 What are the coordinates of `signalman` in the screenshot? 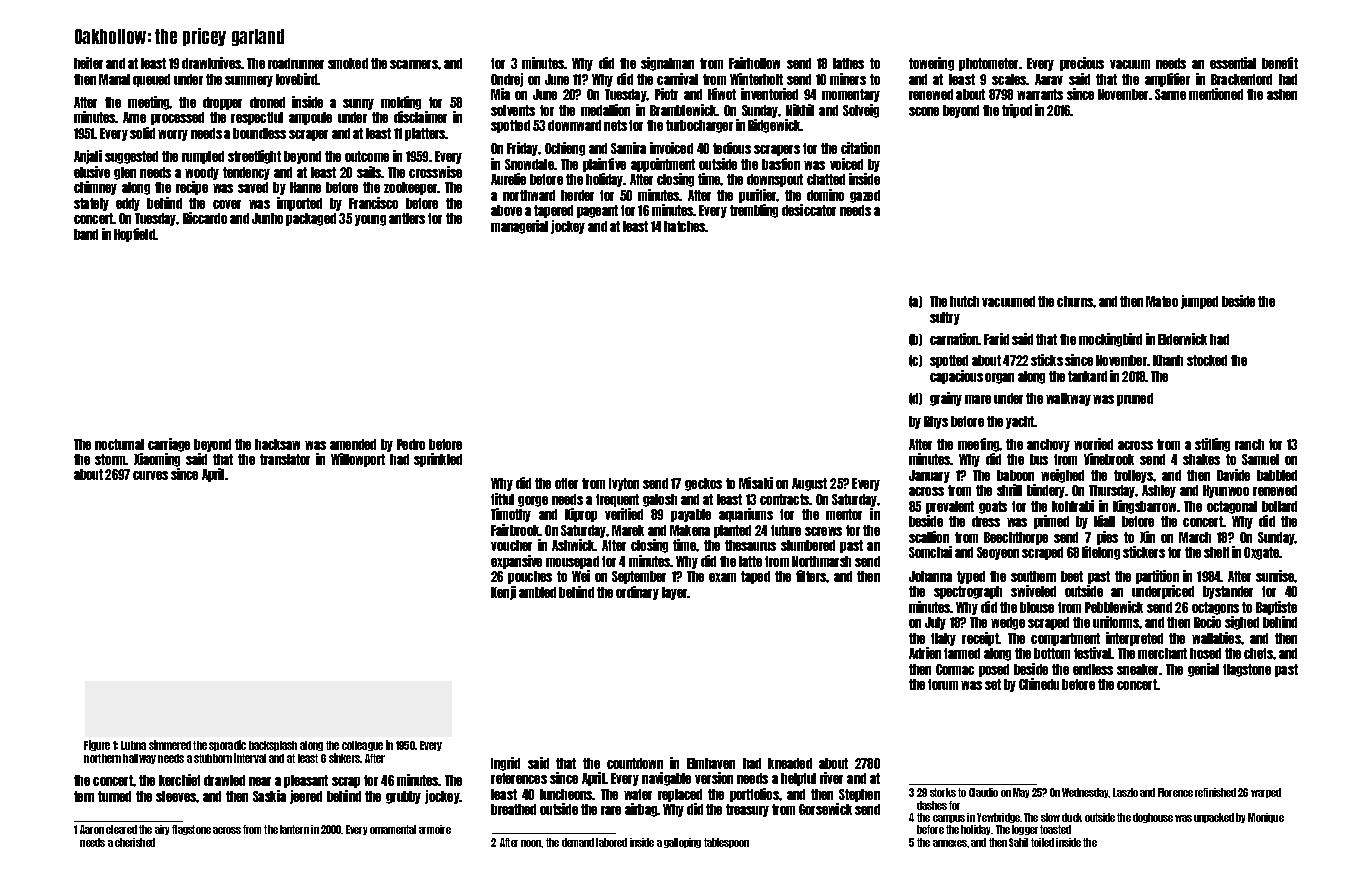 It's located at (667, 64).
